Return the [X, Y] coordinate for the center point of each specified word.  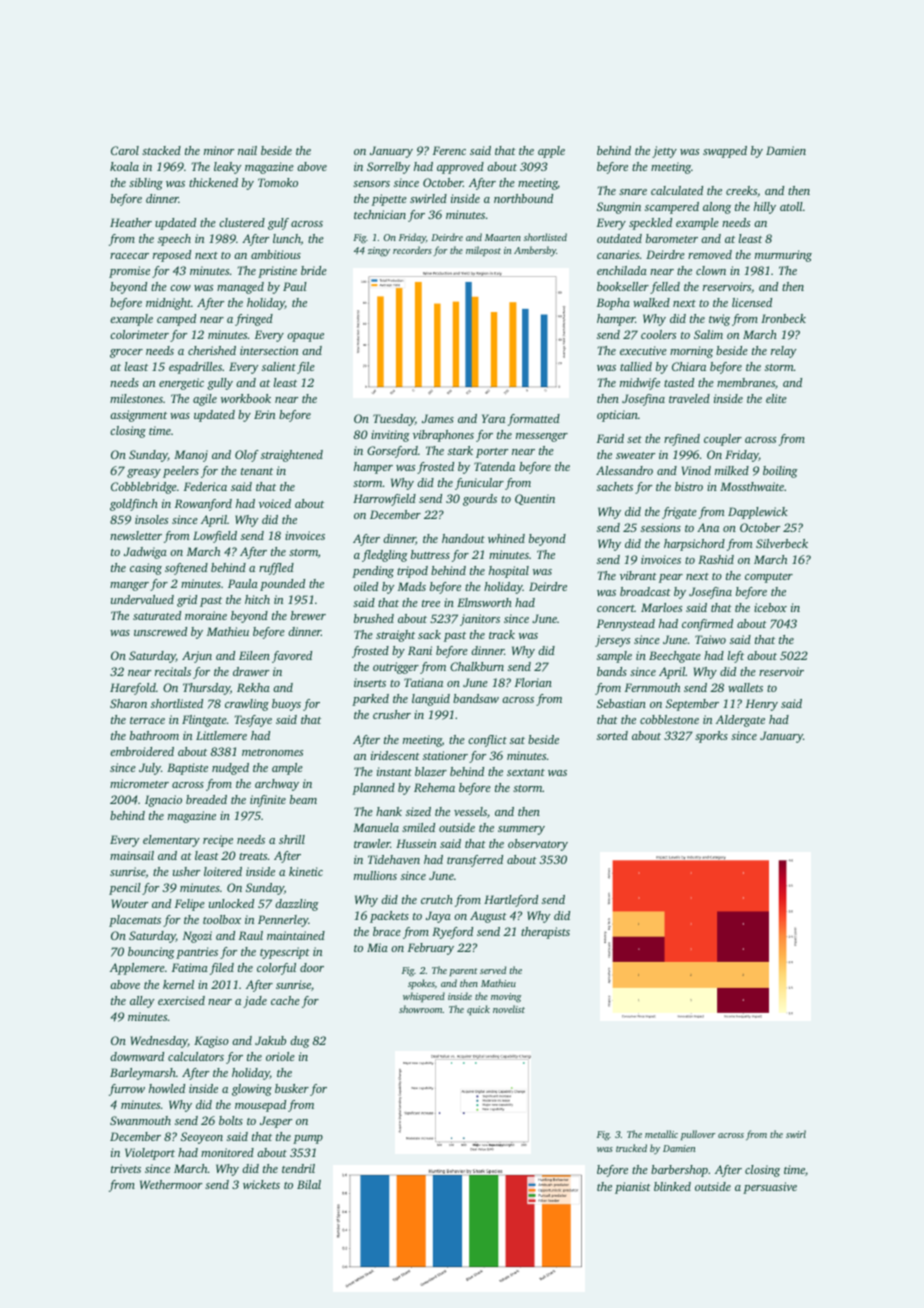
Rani [420, 650]
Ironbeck [783, 318]
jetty [664, 152]
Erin [264, 414]
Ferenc [449, 150]
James [438, 418]
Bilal [309, 1184]
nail [247, 150]
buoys [286, 705]
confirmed [707, 625]
